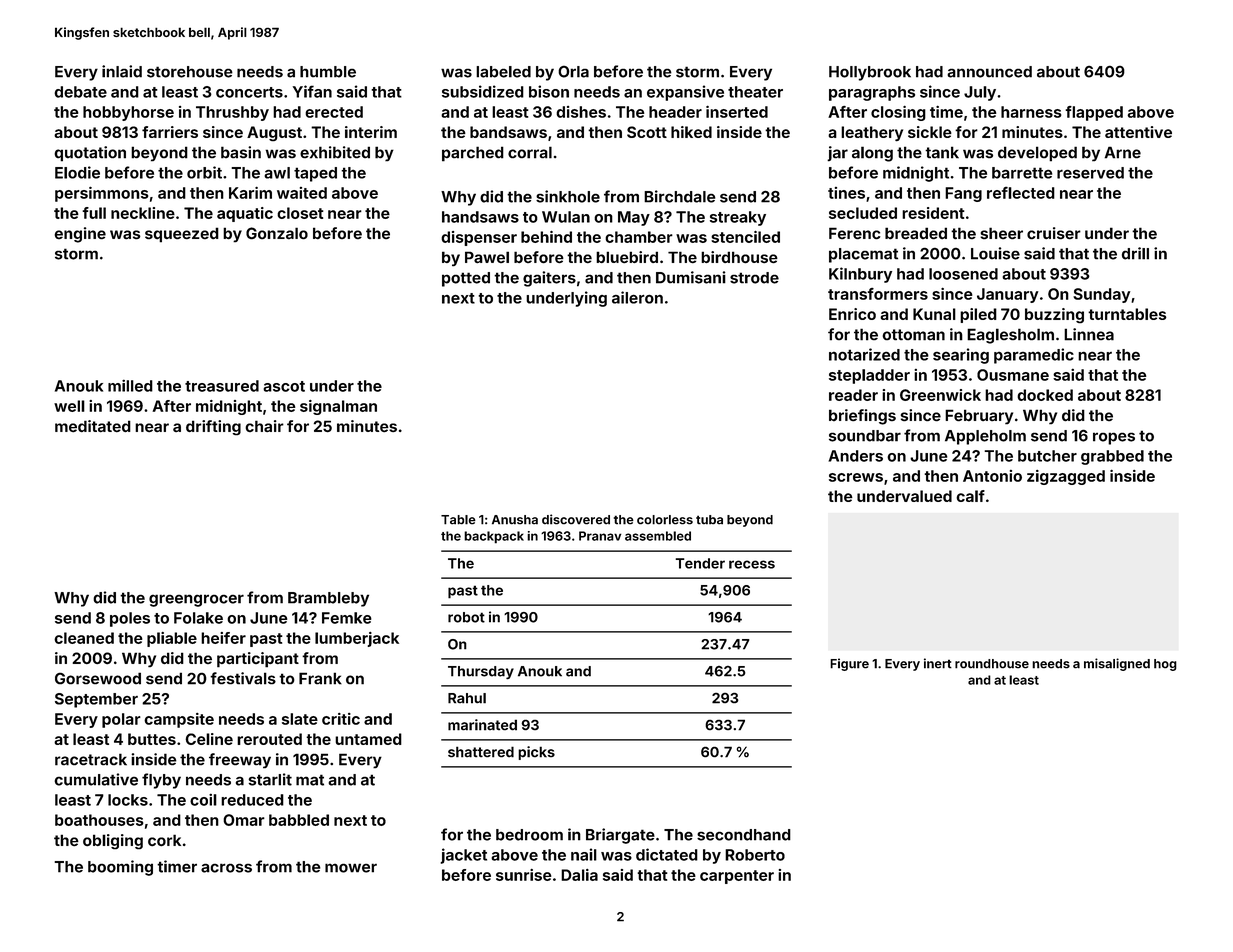 The width and height of the page is (1233, 952). Describe the element at coordinates (755, 855) in the page. I see `Roberto` at that location.
